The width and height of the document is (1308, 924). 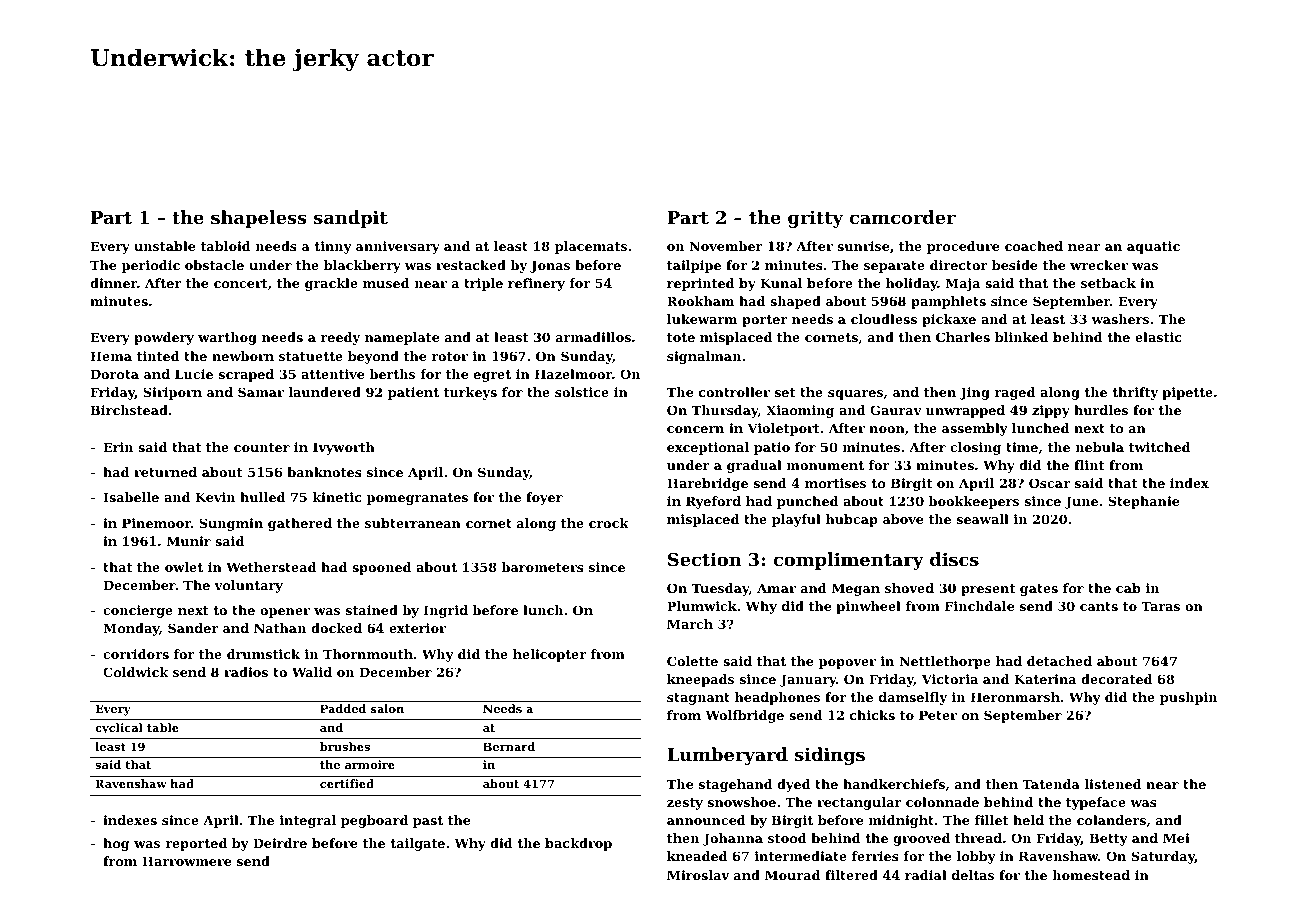 What do you see at coordinates (312, 672) in the document?
I see `Walid` at bounding box center [312, 672].
